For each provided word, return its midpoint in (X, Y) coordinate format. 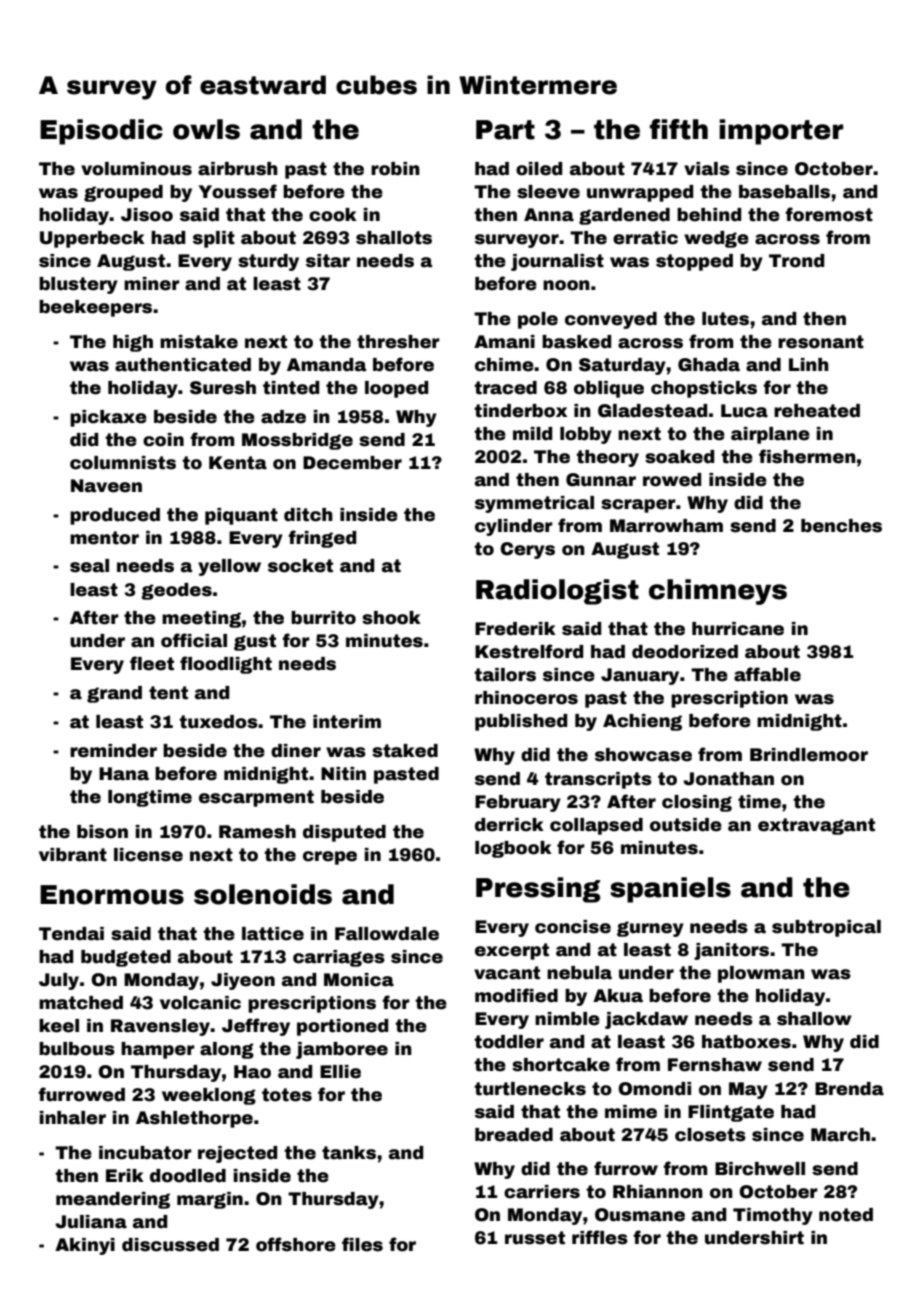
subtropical (826, 928)
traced (505, 388)
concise (573, 927)
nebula (579, 973)
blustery (78, 285)
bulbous (77, 1049)
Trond (796, 261)
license (148, 855)
